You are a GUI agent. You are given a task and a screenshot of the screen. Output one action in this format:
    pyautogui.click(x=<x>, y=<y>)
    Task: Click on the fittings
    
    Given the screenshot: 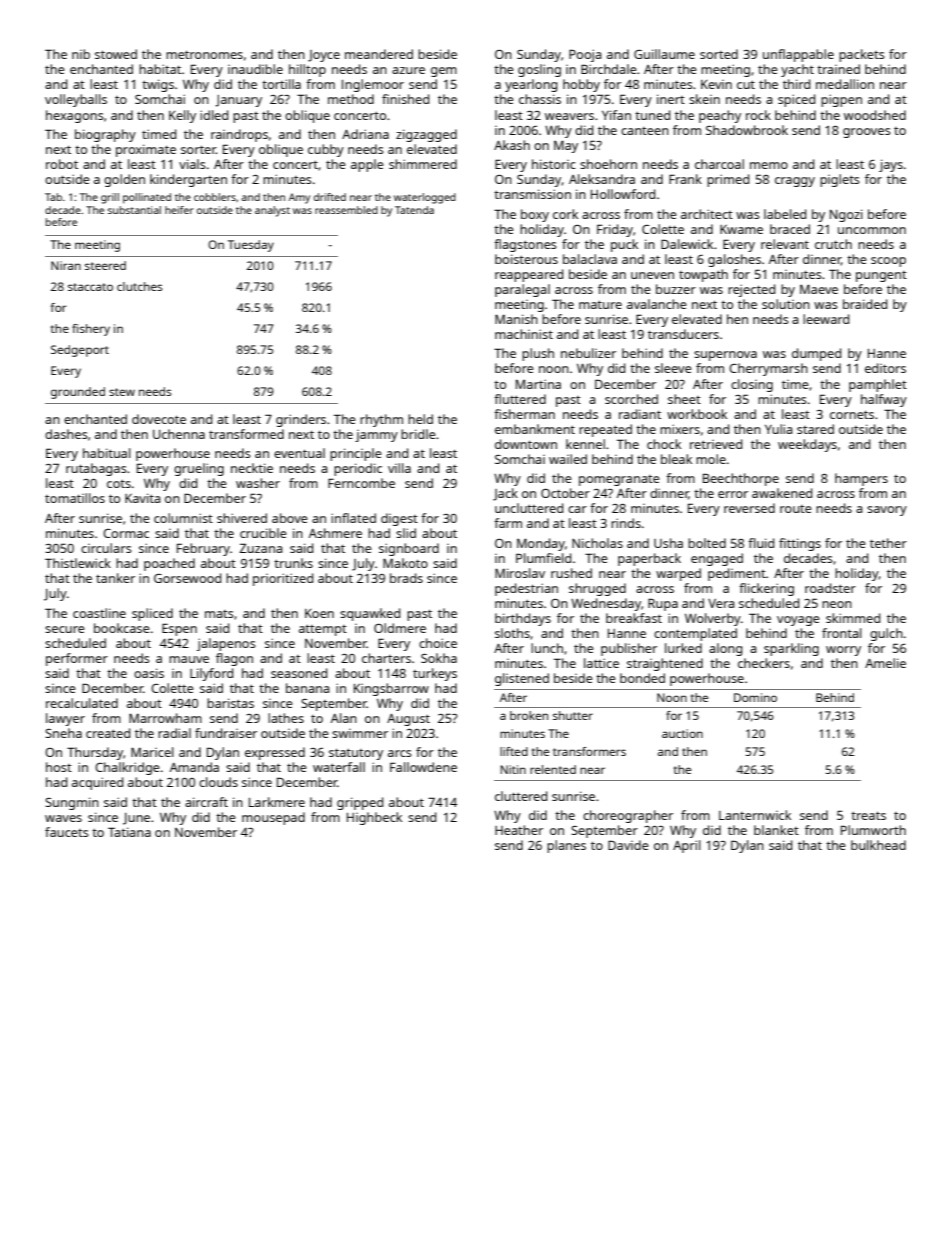 What is the action you would take?
    pyautogui.click(x=800, y=544)
